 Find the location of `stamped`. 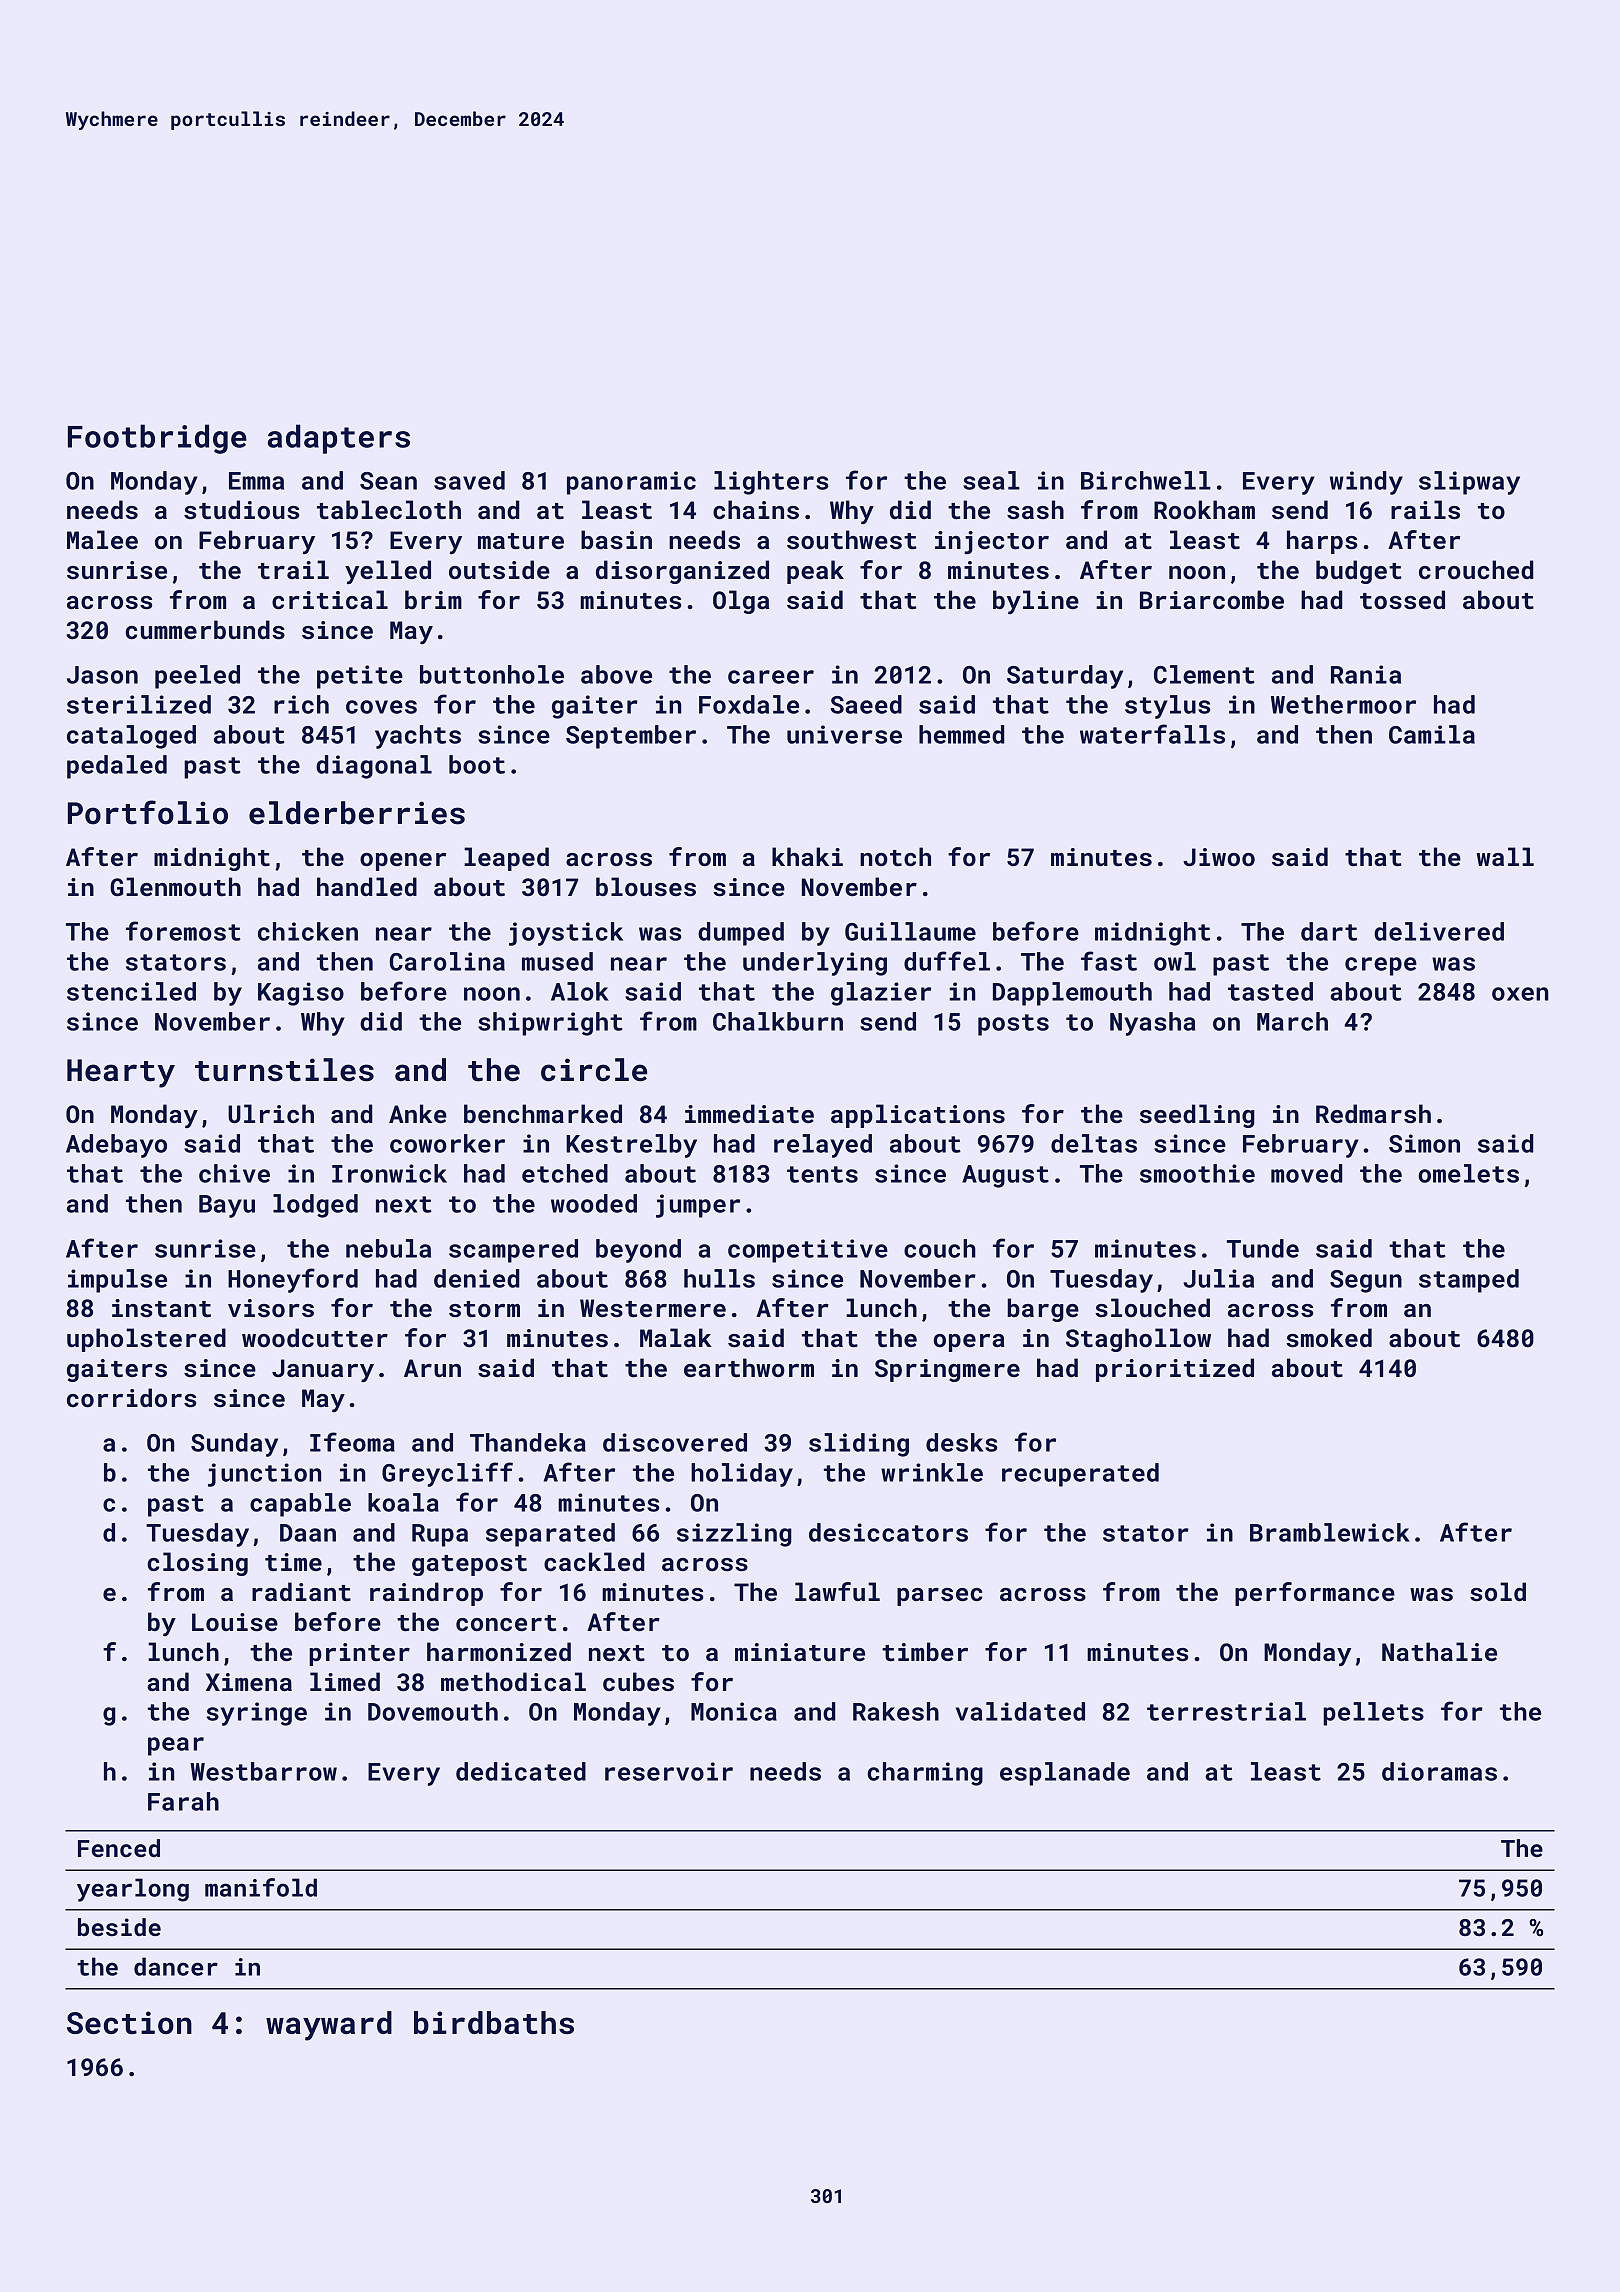

stamped is located at coordinates (1469, 1281).
